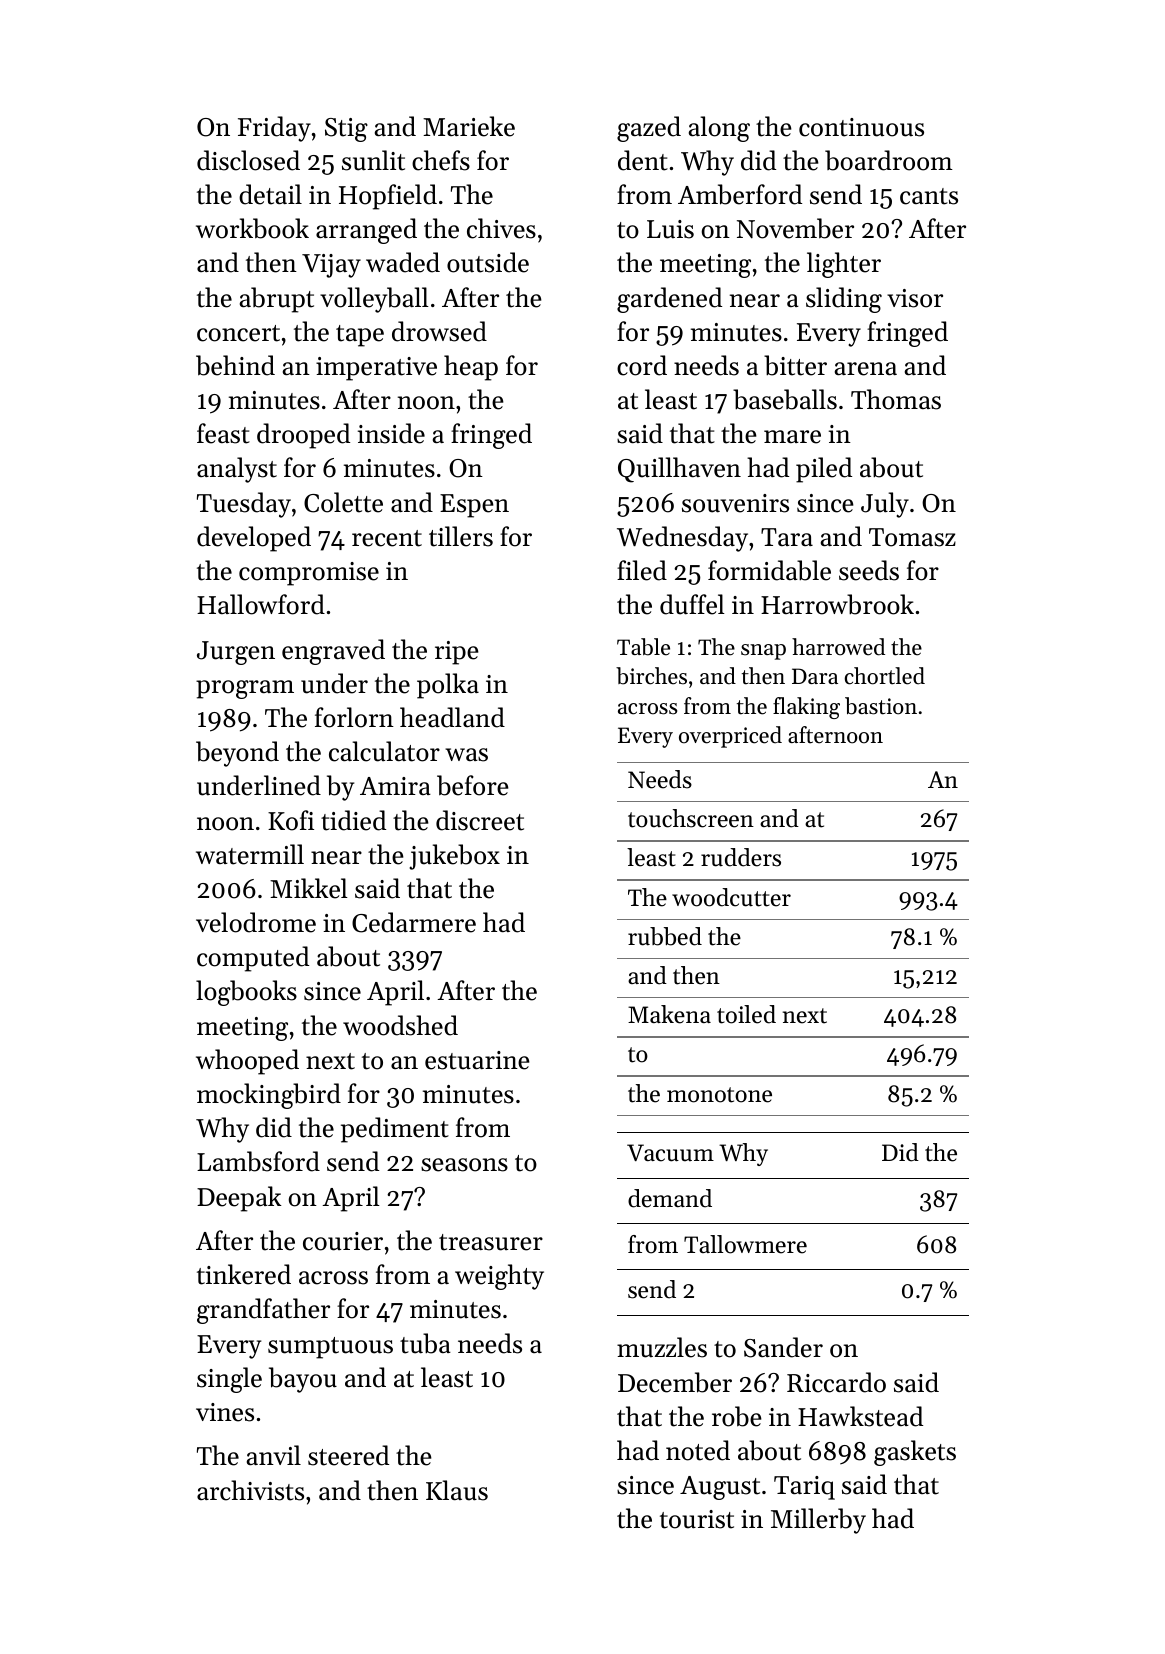  What do you see at coordinates (836, 1382) in the document?
I see `Riccardo` at bounding box center [836, 1382].
